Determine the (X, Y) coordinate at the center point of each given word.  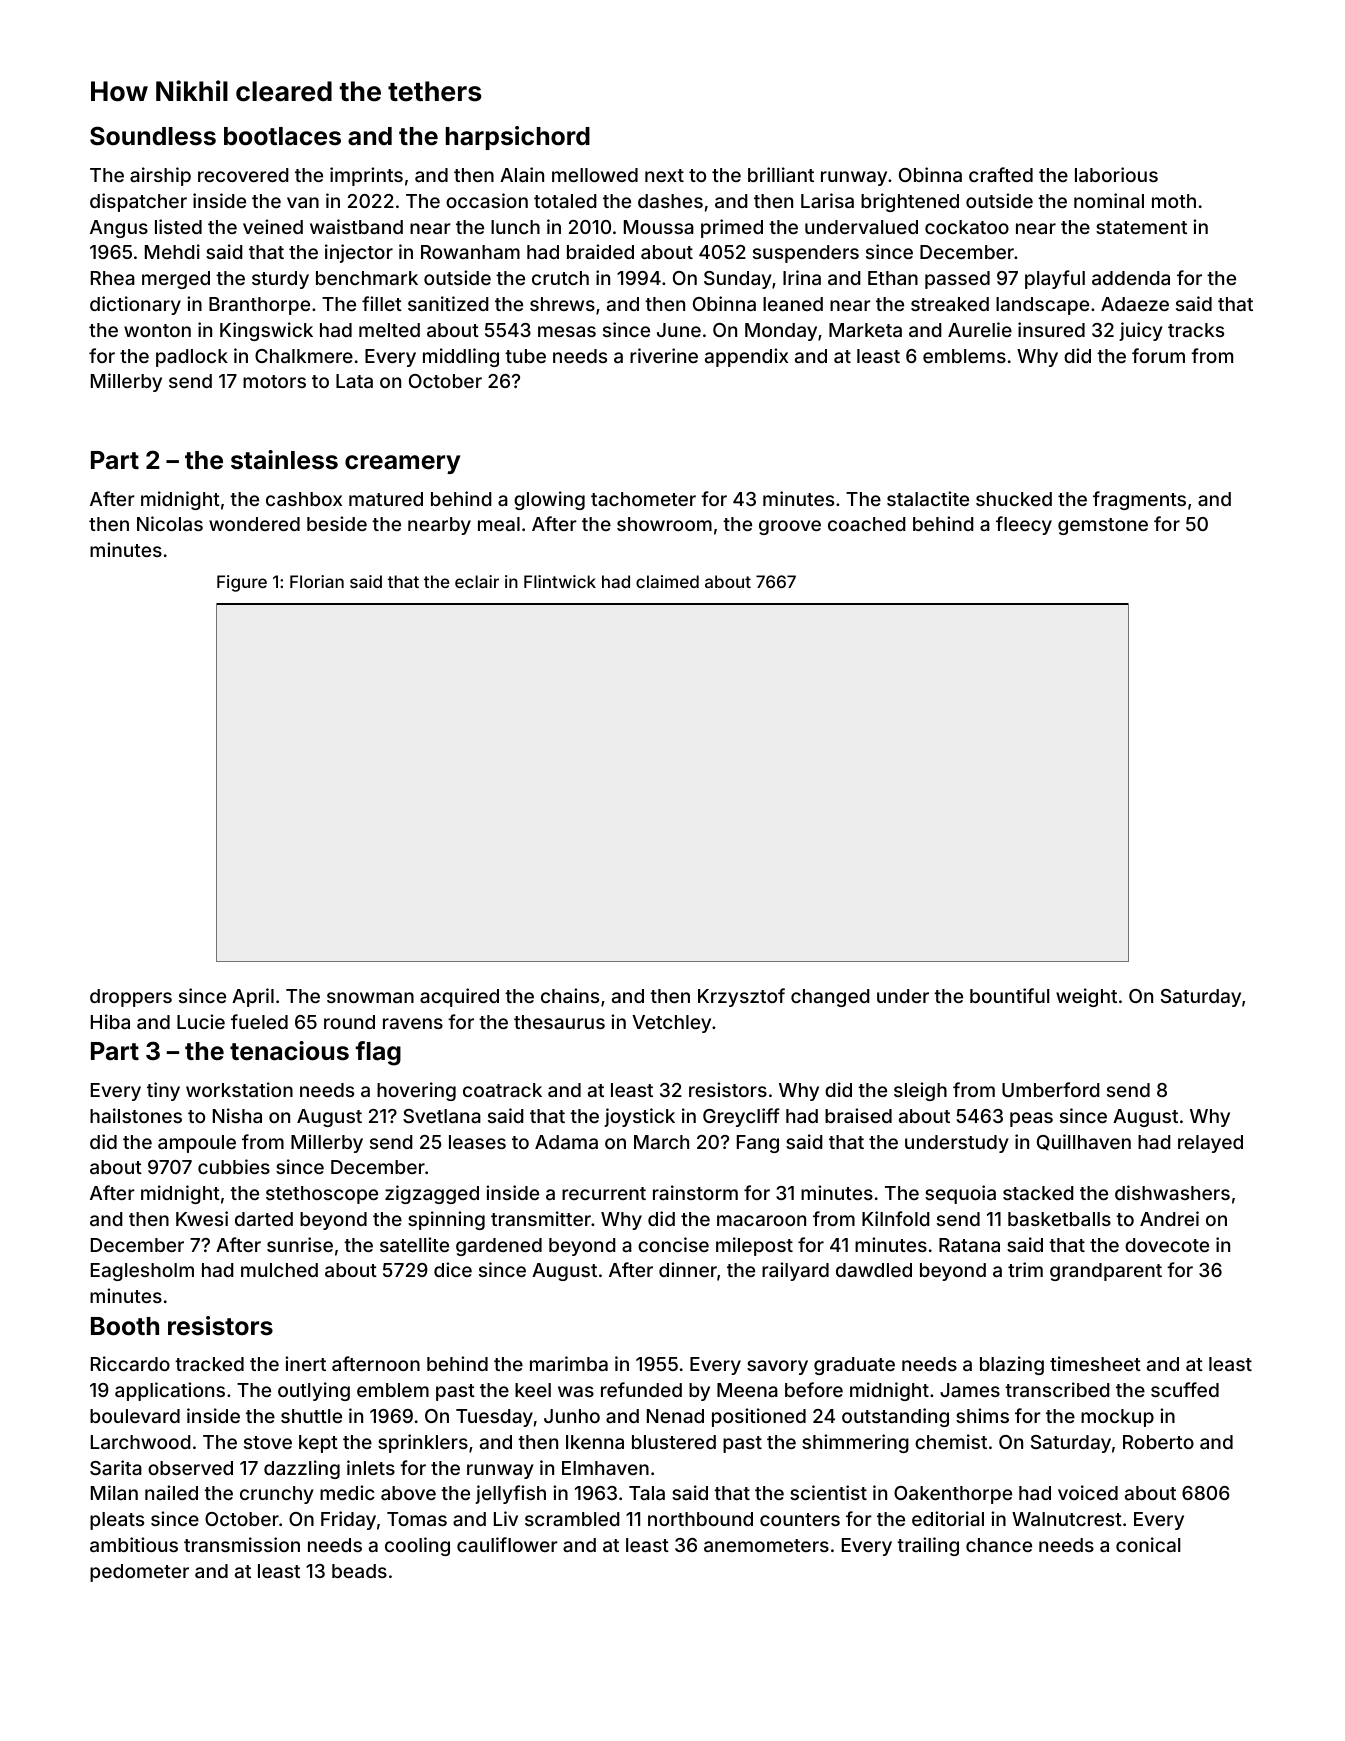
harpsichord (518, 138)
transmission (242, 1544)
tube (525, 356)
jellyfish (510, 1494)
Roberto (1158, 1442)
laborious (1116, 174)
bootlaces (282, 136)
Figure (242, 583)
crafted (1001, 174)
